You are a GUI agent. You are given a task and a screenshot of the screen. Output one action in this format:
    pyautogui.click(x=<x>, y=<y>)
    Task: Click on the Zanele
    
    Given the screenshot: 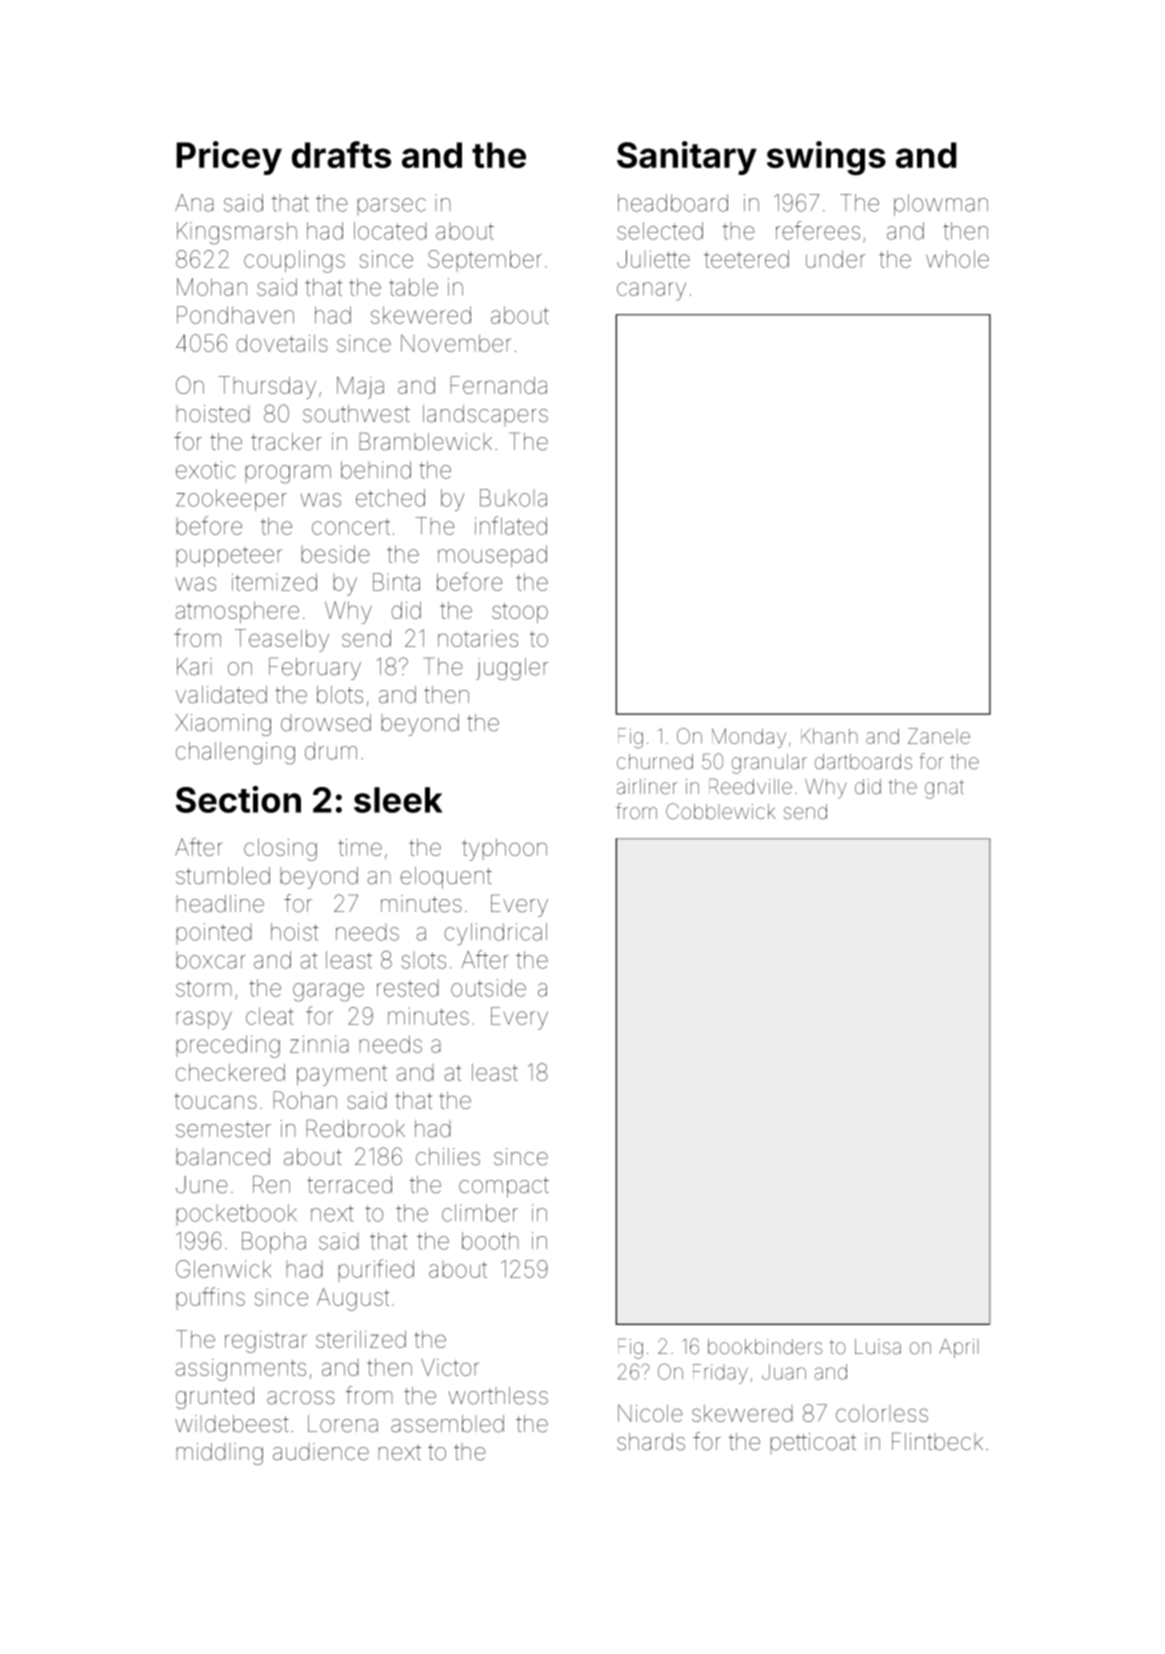 What is the action you would take?
    pyautogui.click(x=939, y=736)
